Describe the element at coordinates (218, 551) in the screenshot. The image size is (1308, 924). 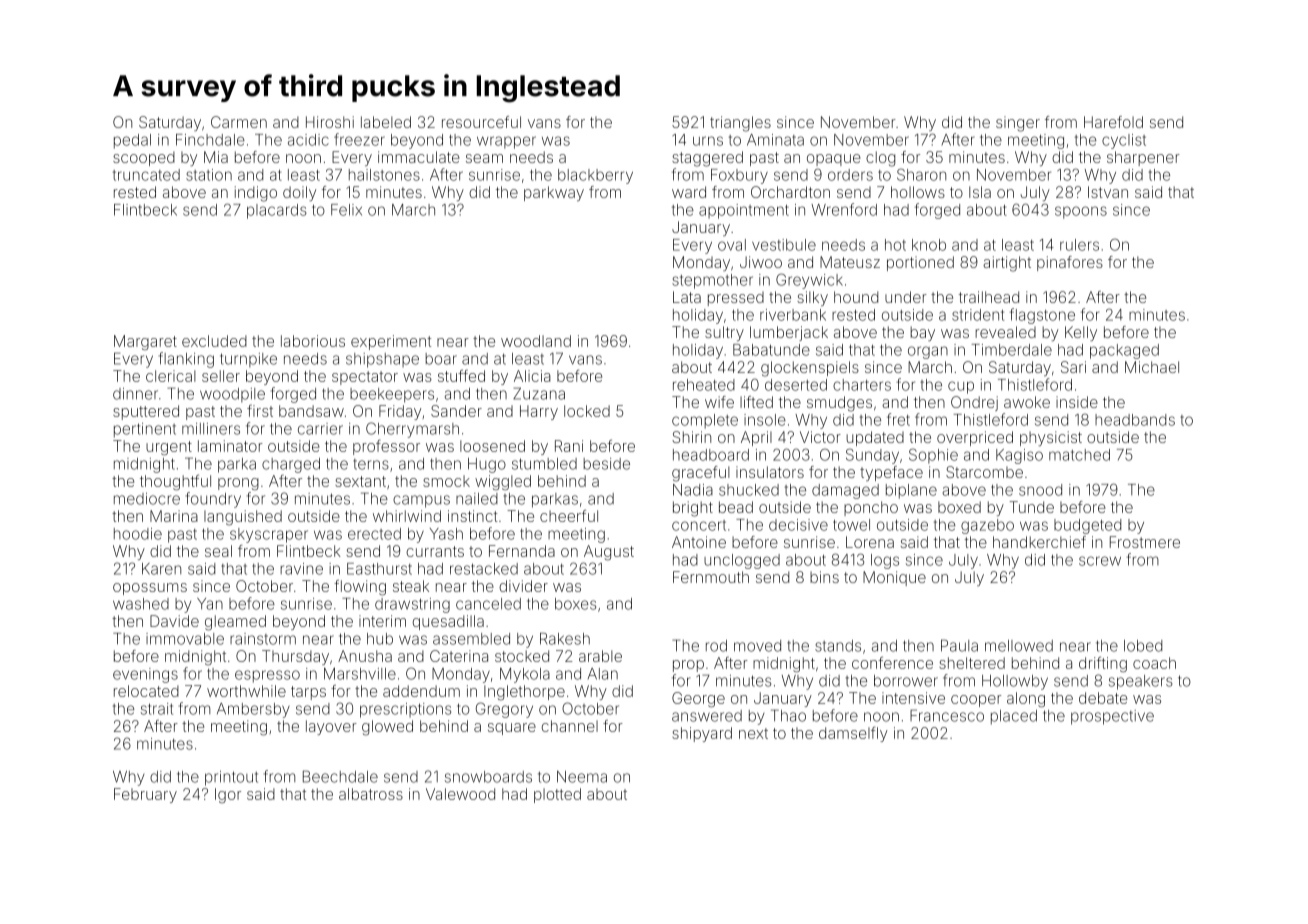
I see `seal` at that location.
